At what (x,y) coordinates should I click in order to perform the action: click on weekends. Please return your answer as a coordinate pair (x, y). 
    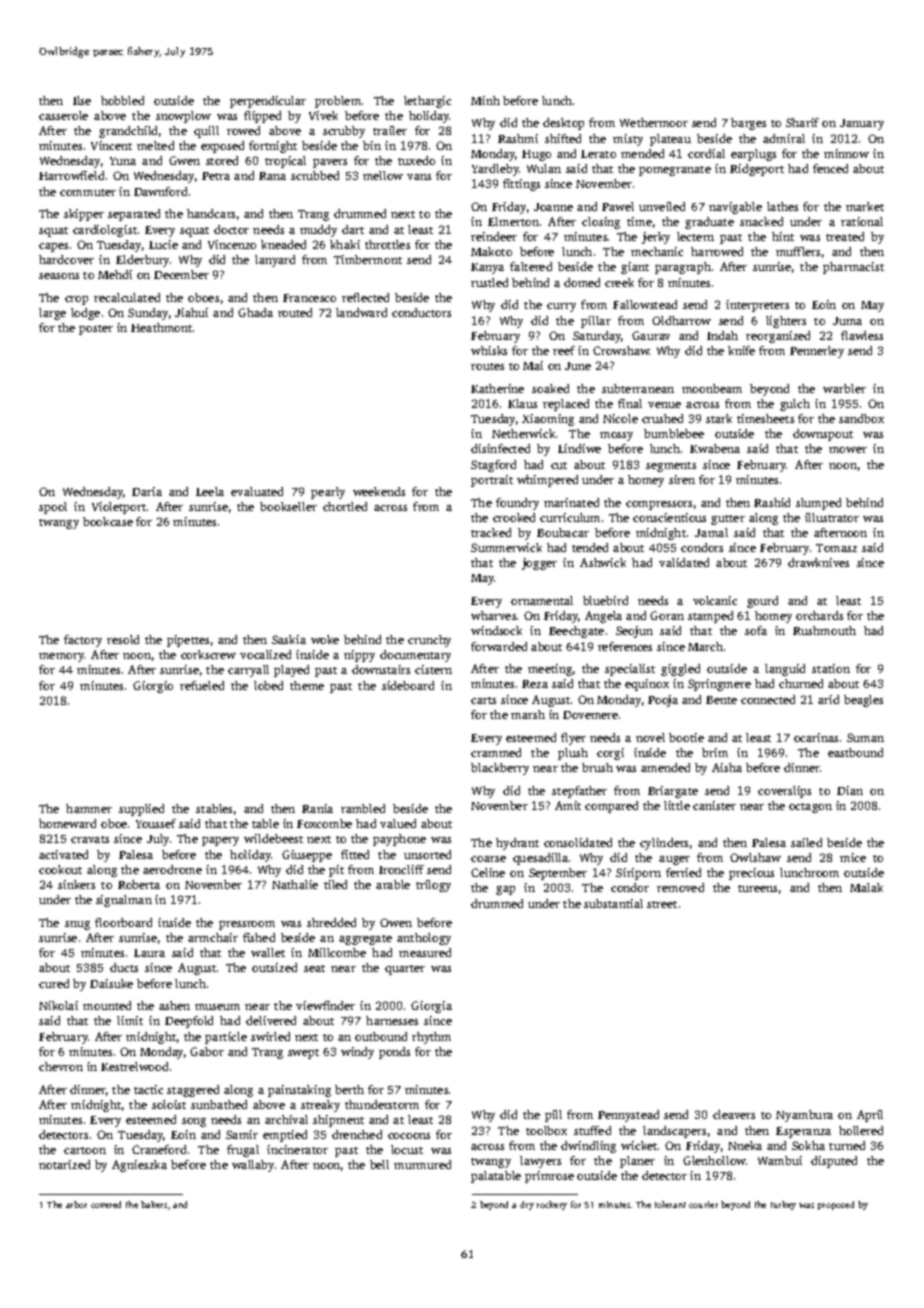
    Looking at the image, I should click on (379, 491).
